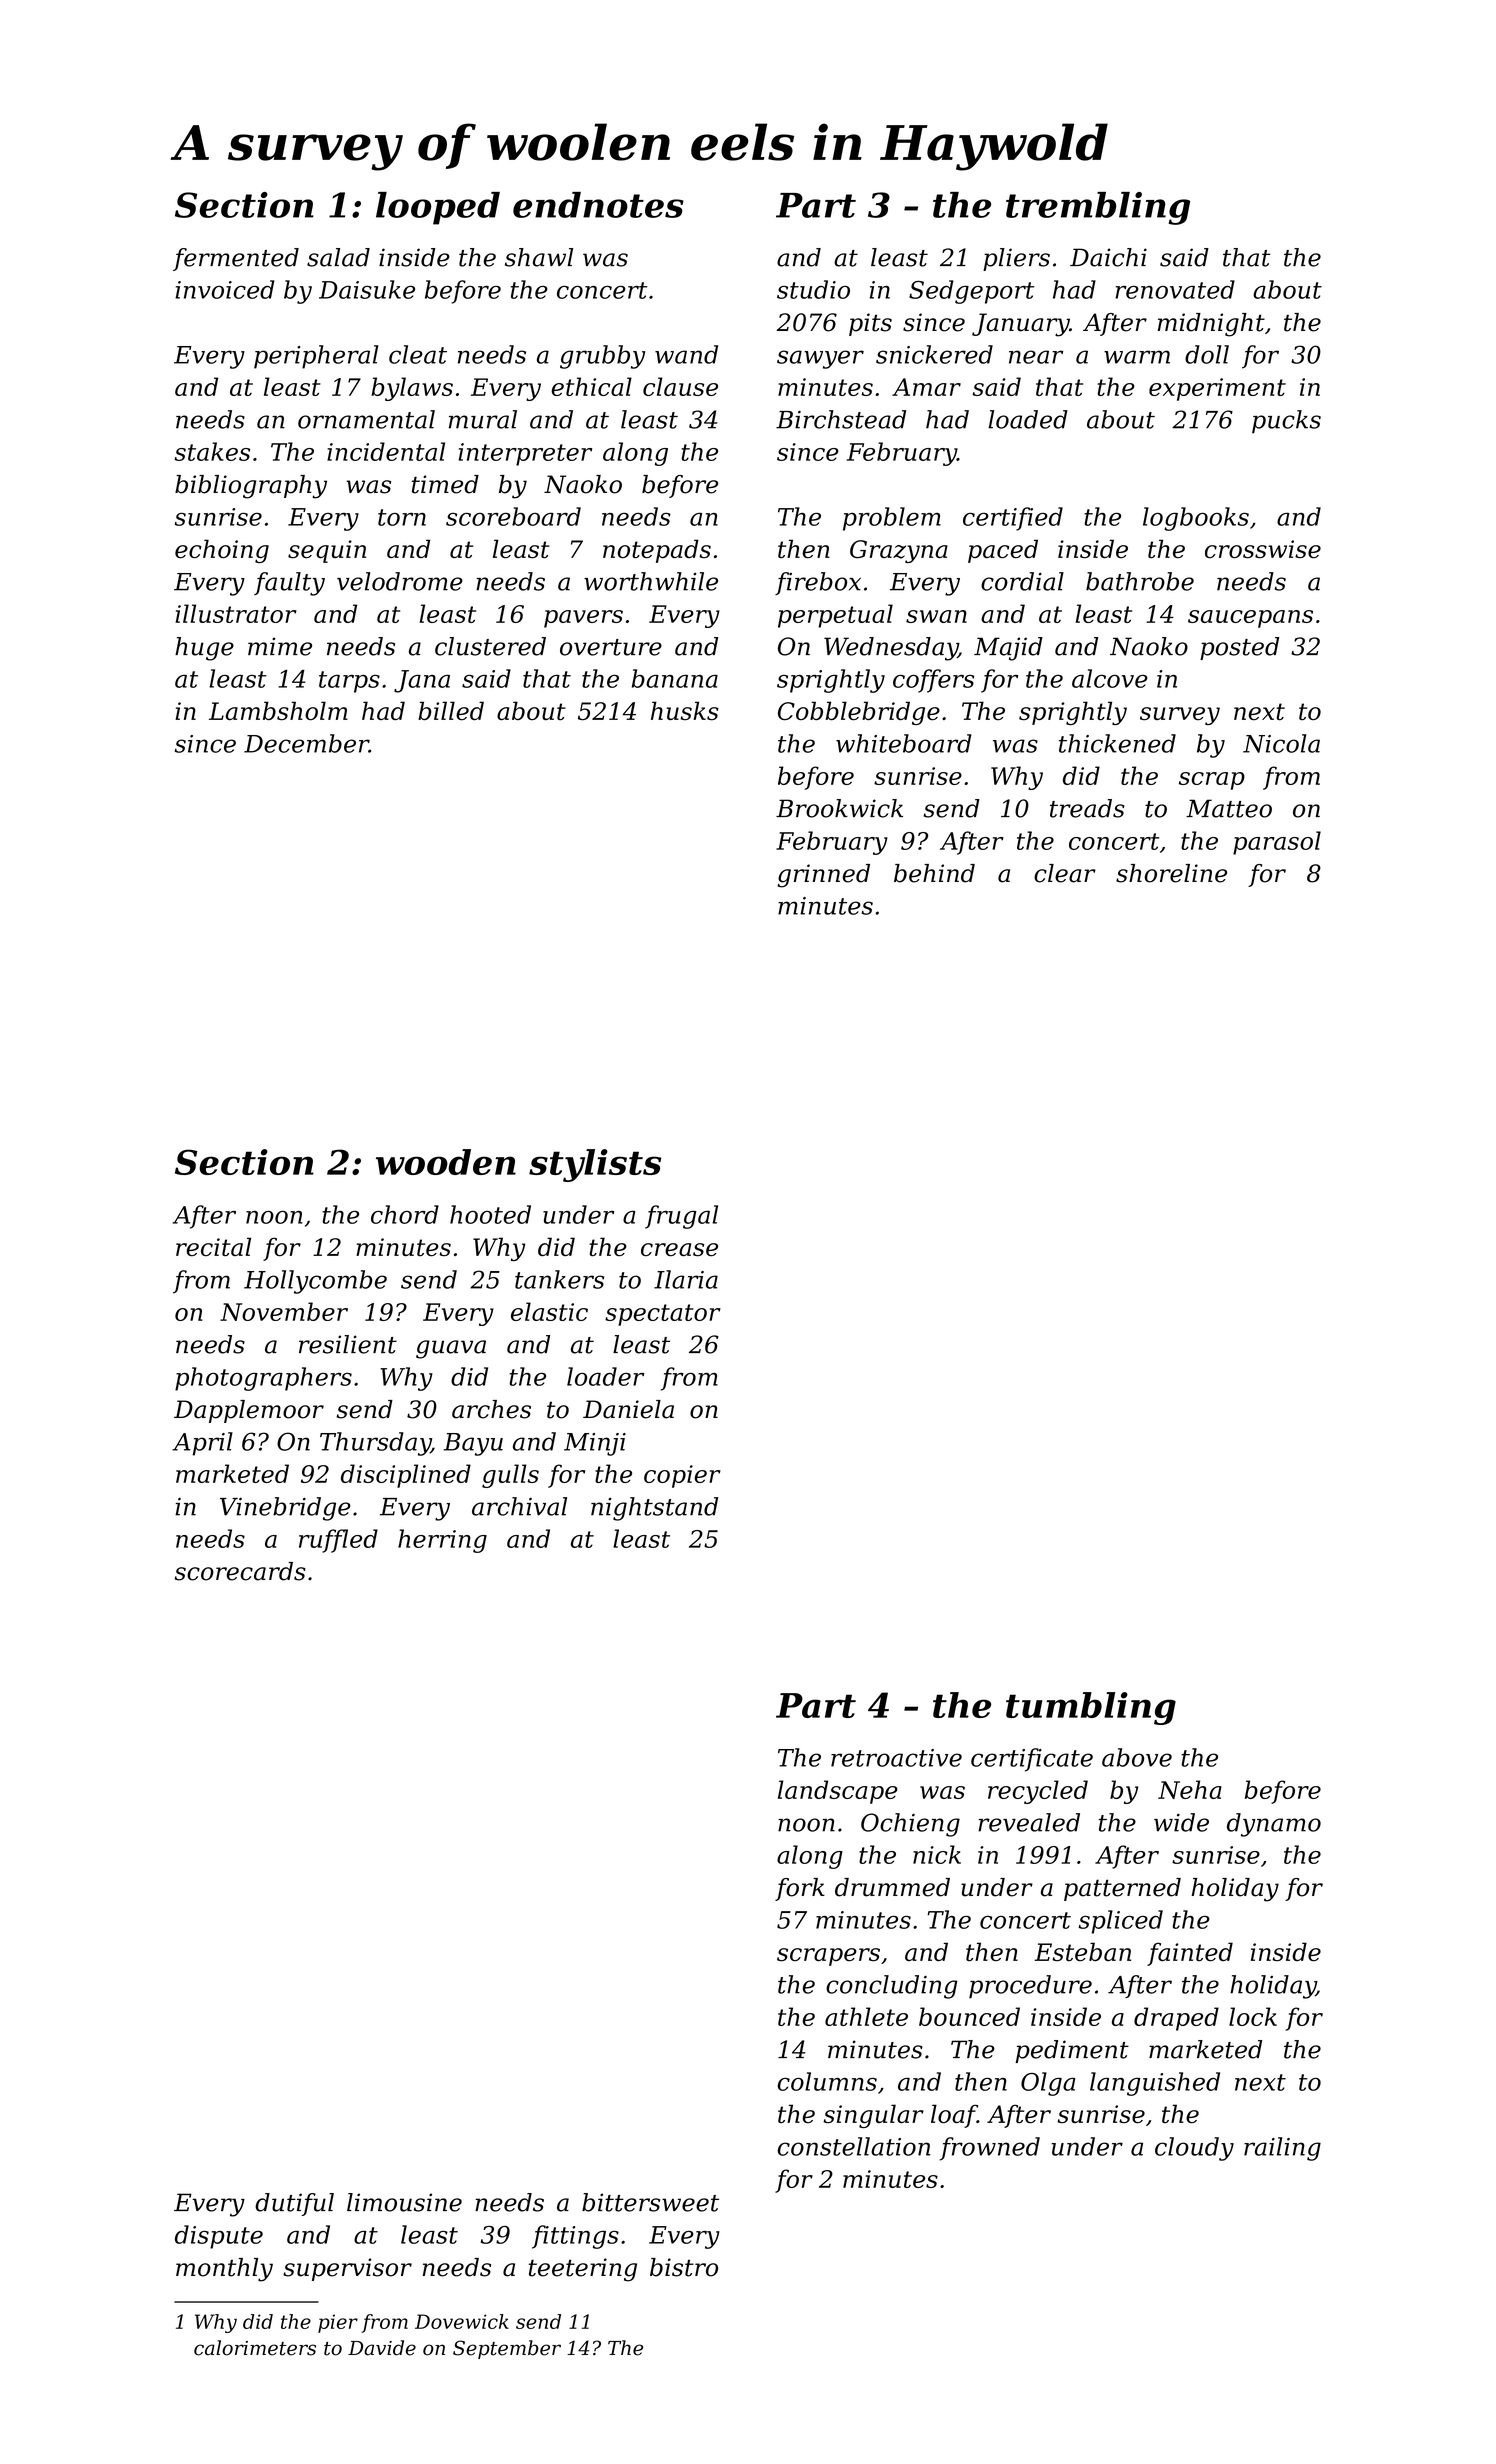 This image has width=1496, height=2464. What do you see at coordinates (294, 2204) in the image?
I see `dutiful` at bounding box center [294, 2204].
